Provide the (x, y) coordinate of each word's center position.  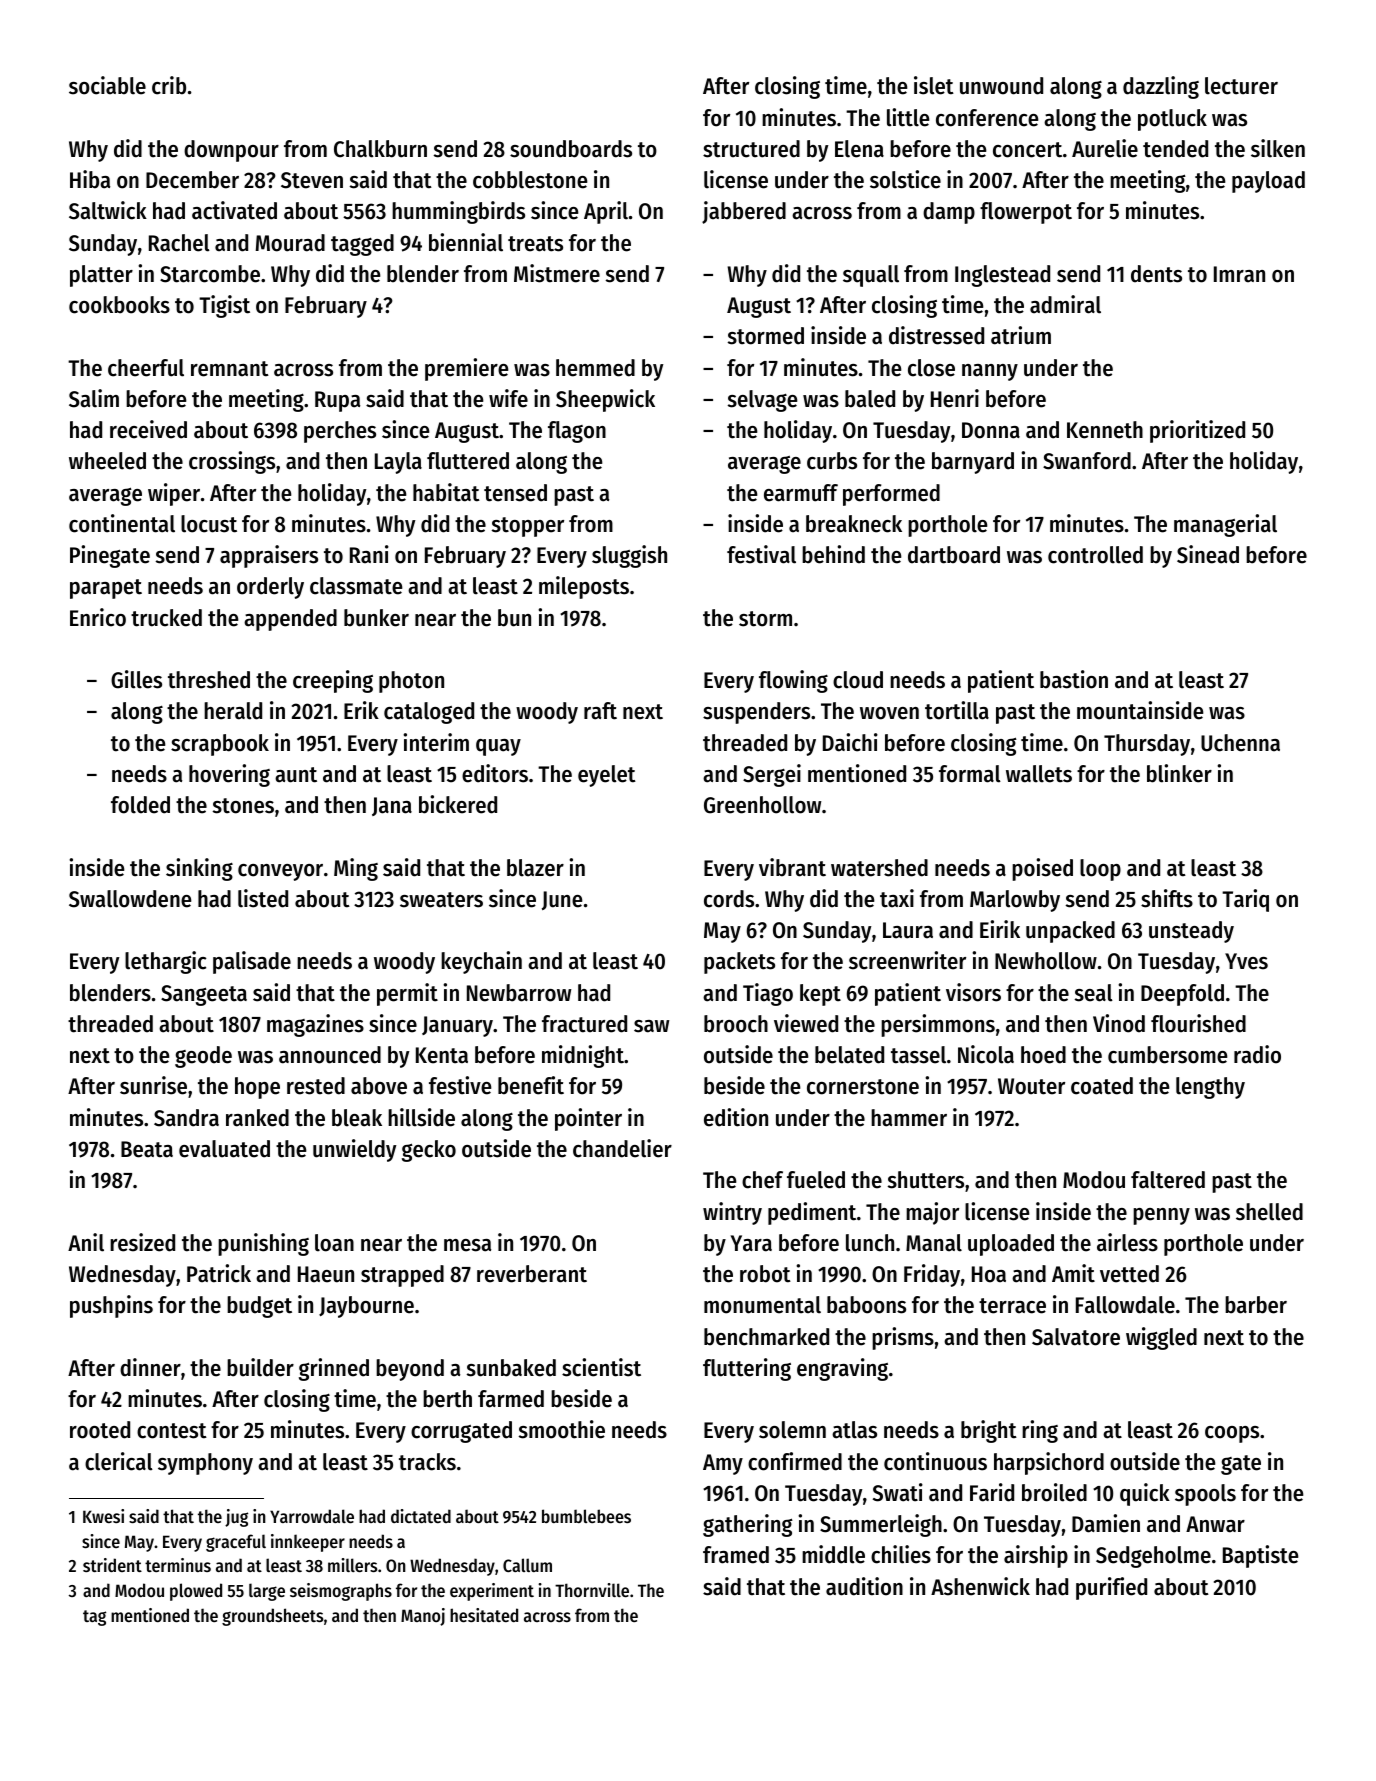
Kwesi (103, 1516)
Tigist (224, 306)
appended (290, 620)
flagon (577, 432)
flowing (793, 681)
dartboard (954, 555)
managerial (1225, 525)
